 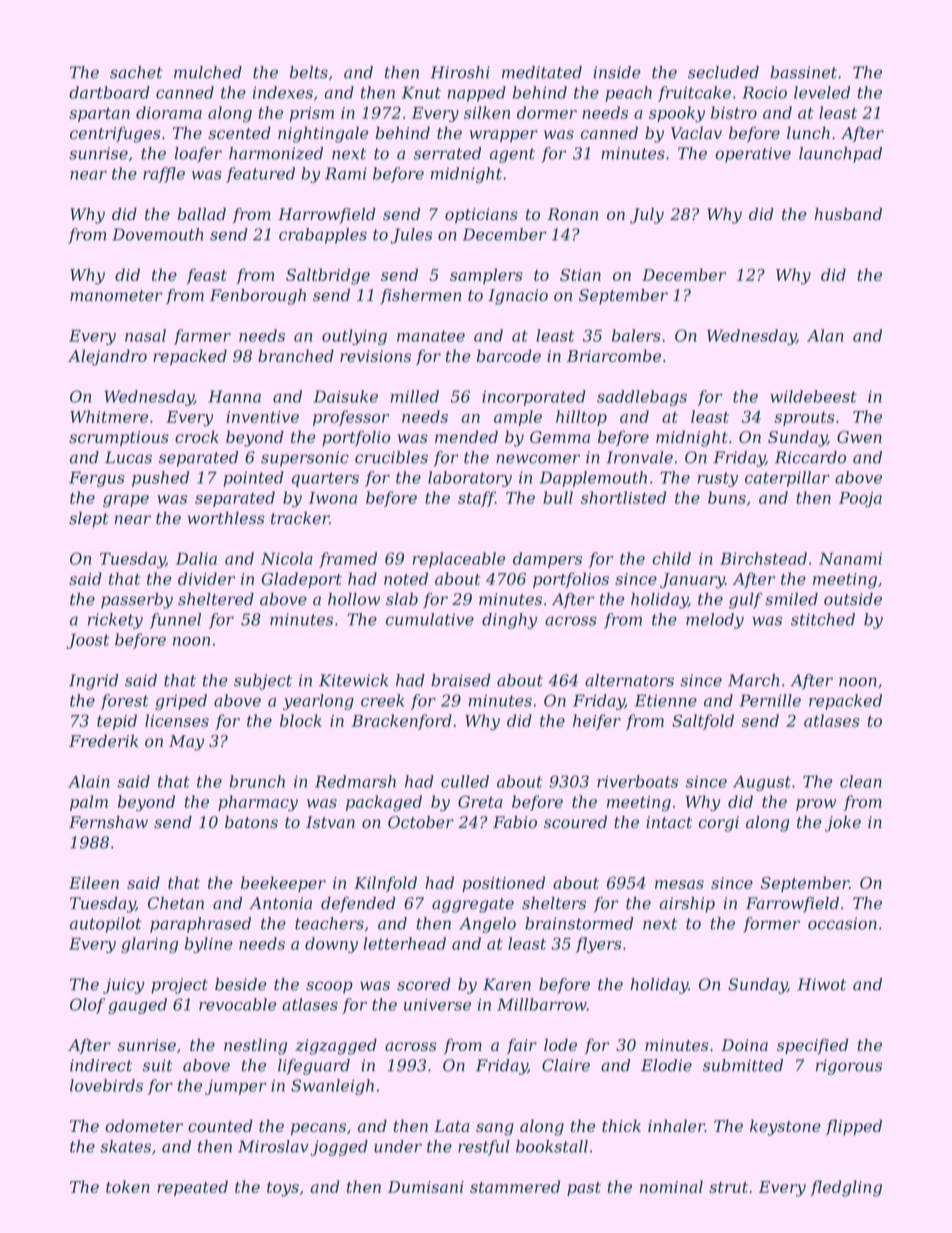 What do you see at coordinates (853, 599) in the page?
I see `outside` at bounding box center [853, 599].
